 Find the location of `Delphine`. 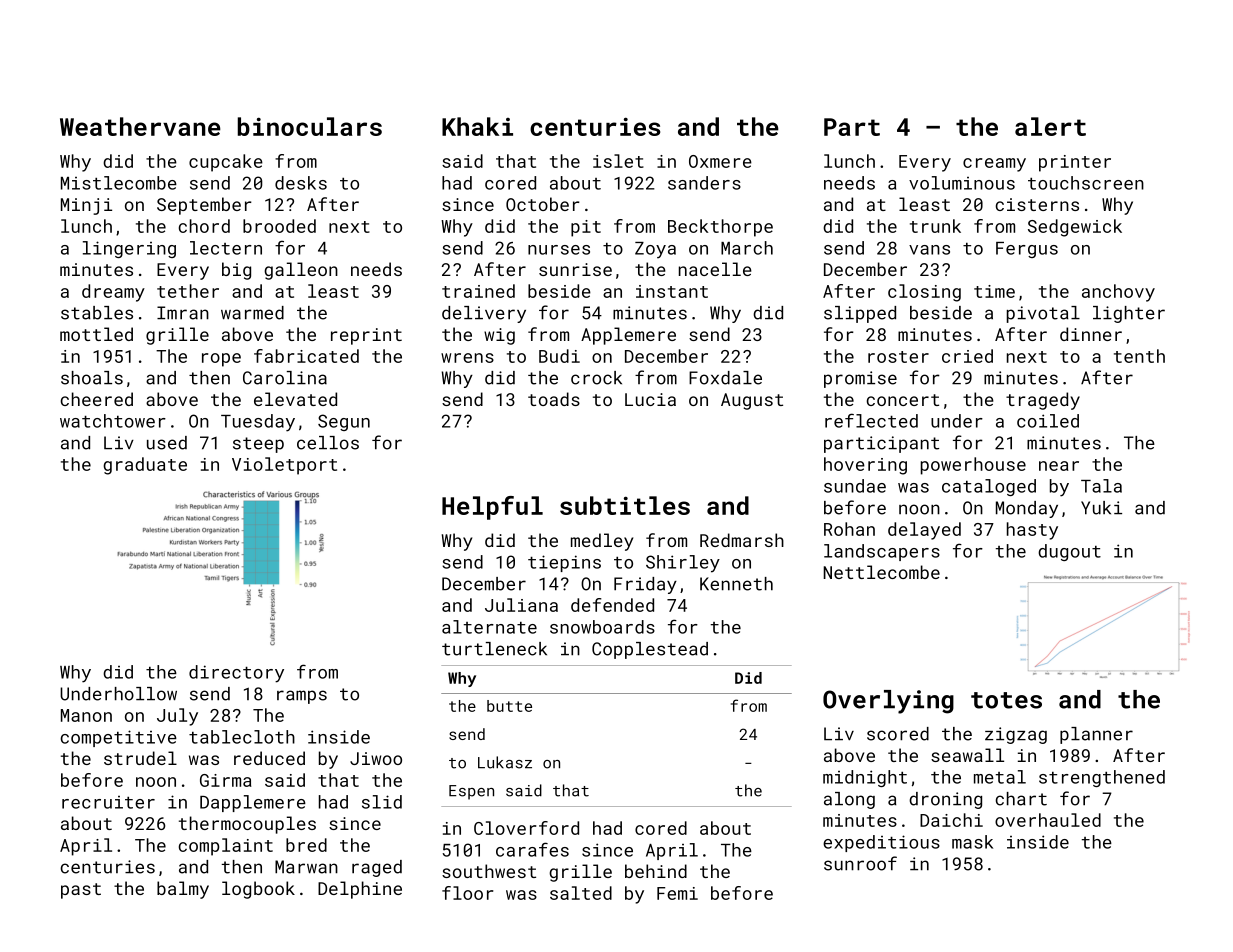

Delphine is located at coordinates (360, 890).
